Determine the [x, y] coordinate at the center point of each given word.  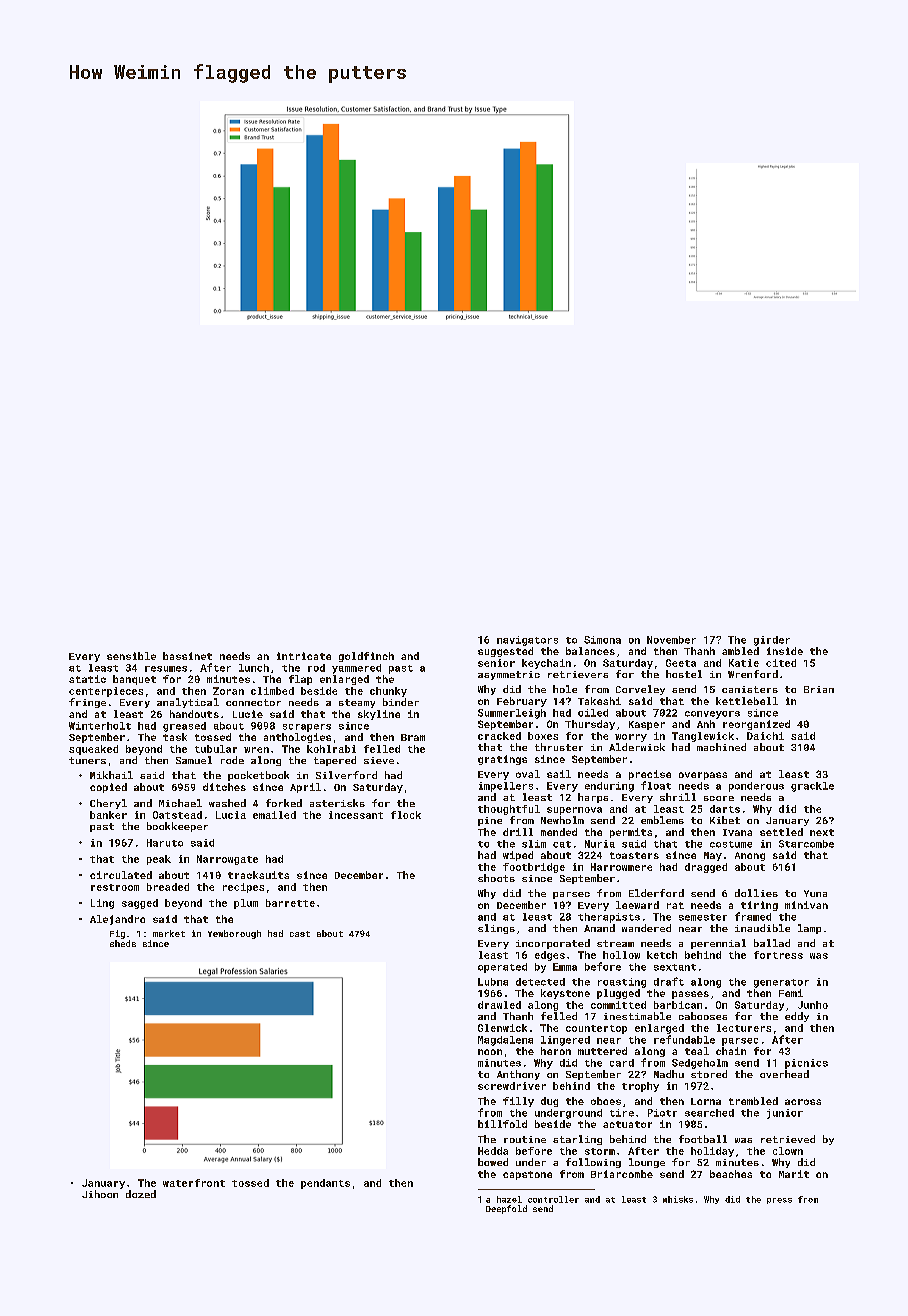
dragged [706, 868]
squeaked [93, 750]
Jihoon [100, 1194]
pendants [325, 1184]
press [779, 1201]
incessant [356, 815]
